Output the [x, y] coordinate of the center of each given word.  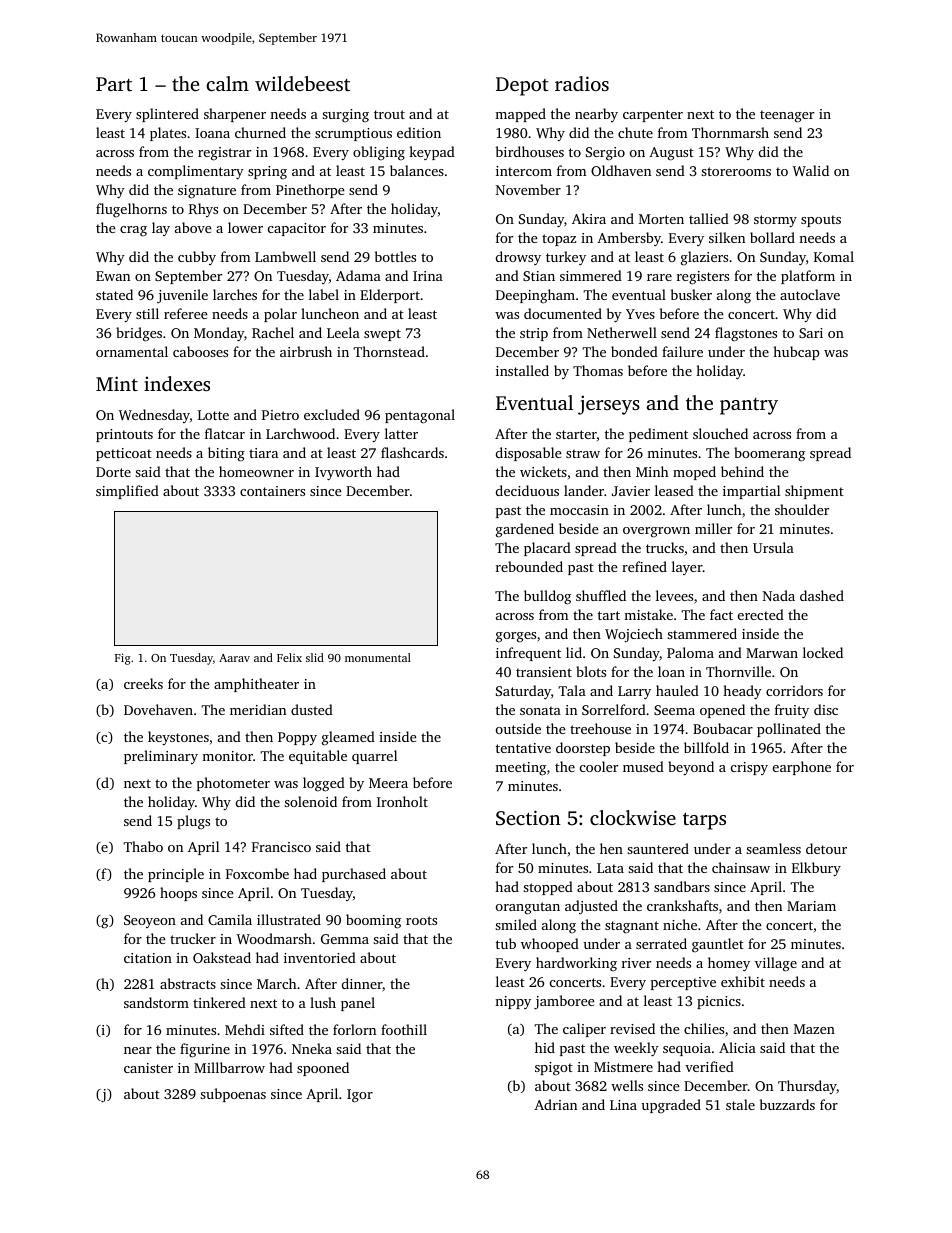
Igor [360, 1096]
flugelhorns [131, 210]
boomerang [769, 454]
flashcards [412, 452]
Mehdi [245, 1029]
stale [740, 1104]
